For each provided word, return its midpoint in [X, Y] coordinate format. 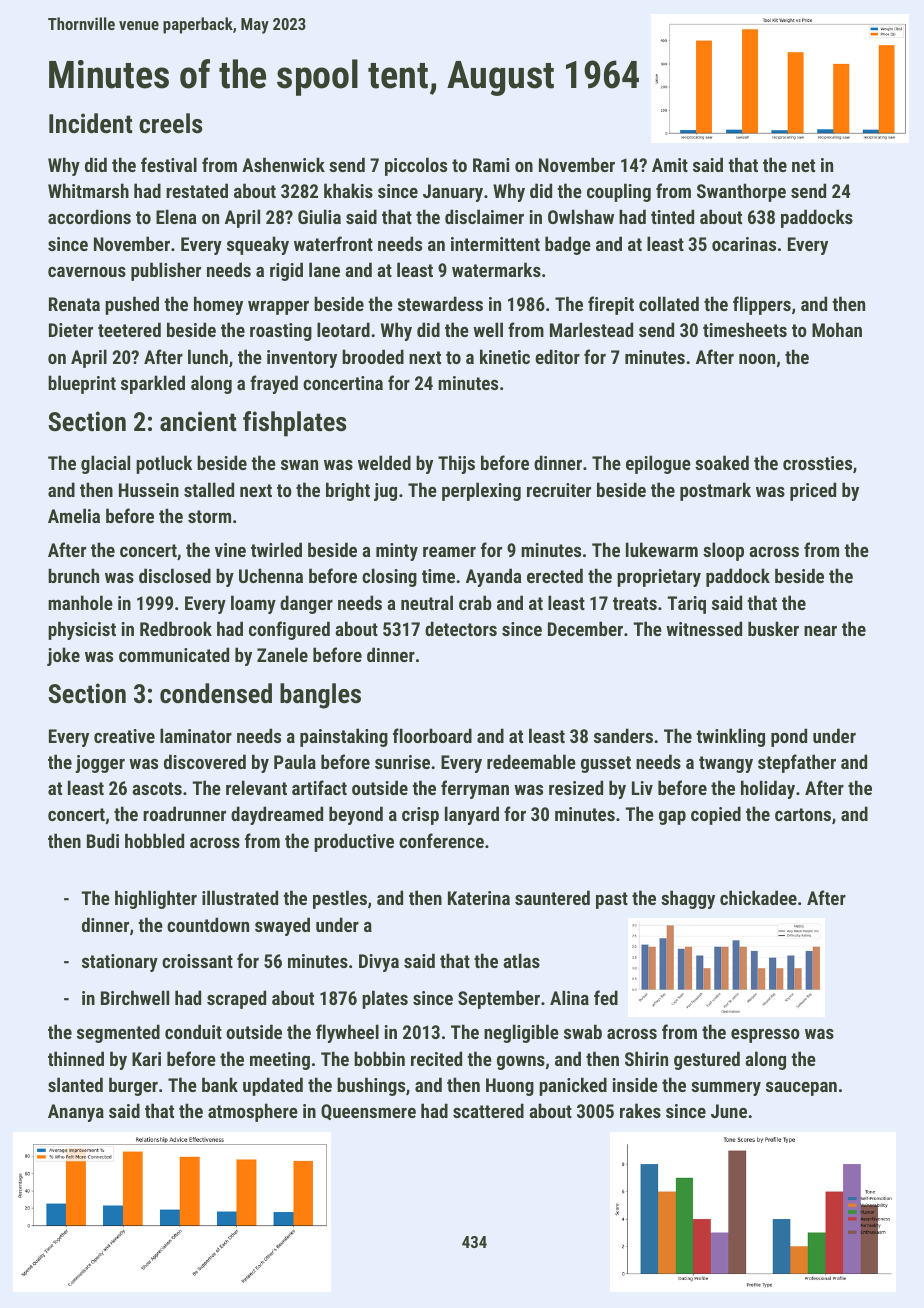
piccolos [416, 166]
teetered [129, 329]
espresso [765, 1036]
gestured [707, 1060]
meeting [280, 1061]
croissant [197, 961]
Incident [90, 123]
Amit [670, 165]
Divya [379, 963]
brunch [73, 575]
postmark [715, 491]
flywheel [347, 1033]
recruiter [559, 490]
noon [757, 359]
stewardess [440, 303]
